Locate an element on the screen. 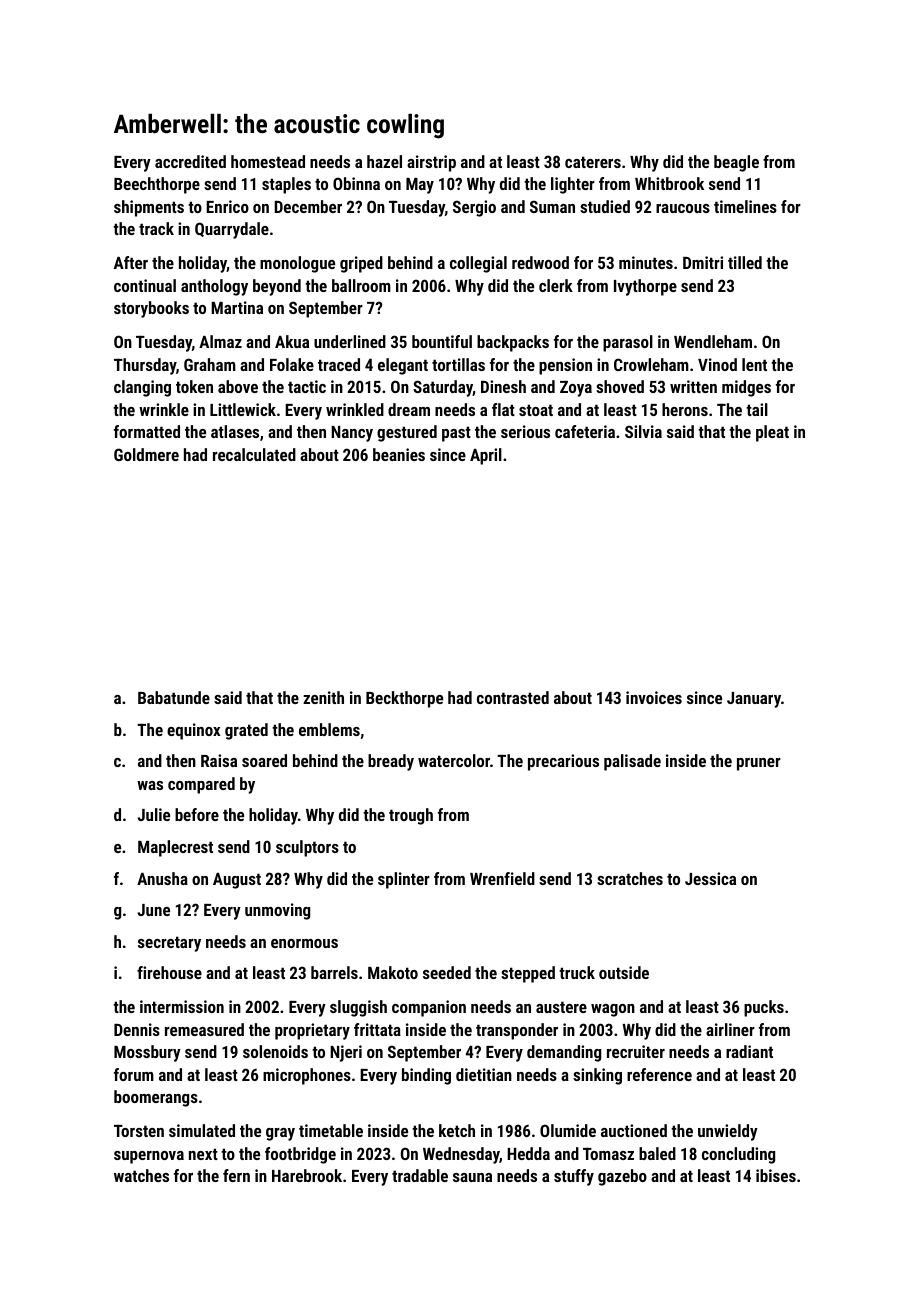 Image resolution: width=924 pixels, height=1308 pixels. Hedda is located at coordinates (528, 1153).
